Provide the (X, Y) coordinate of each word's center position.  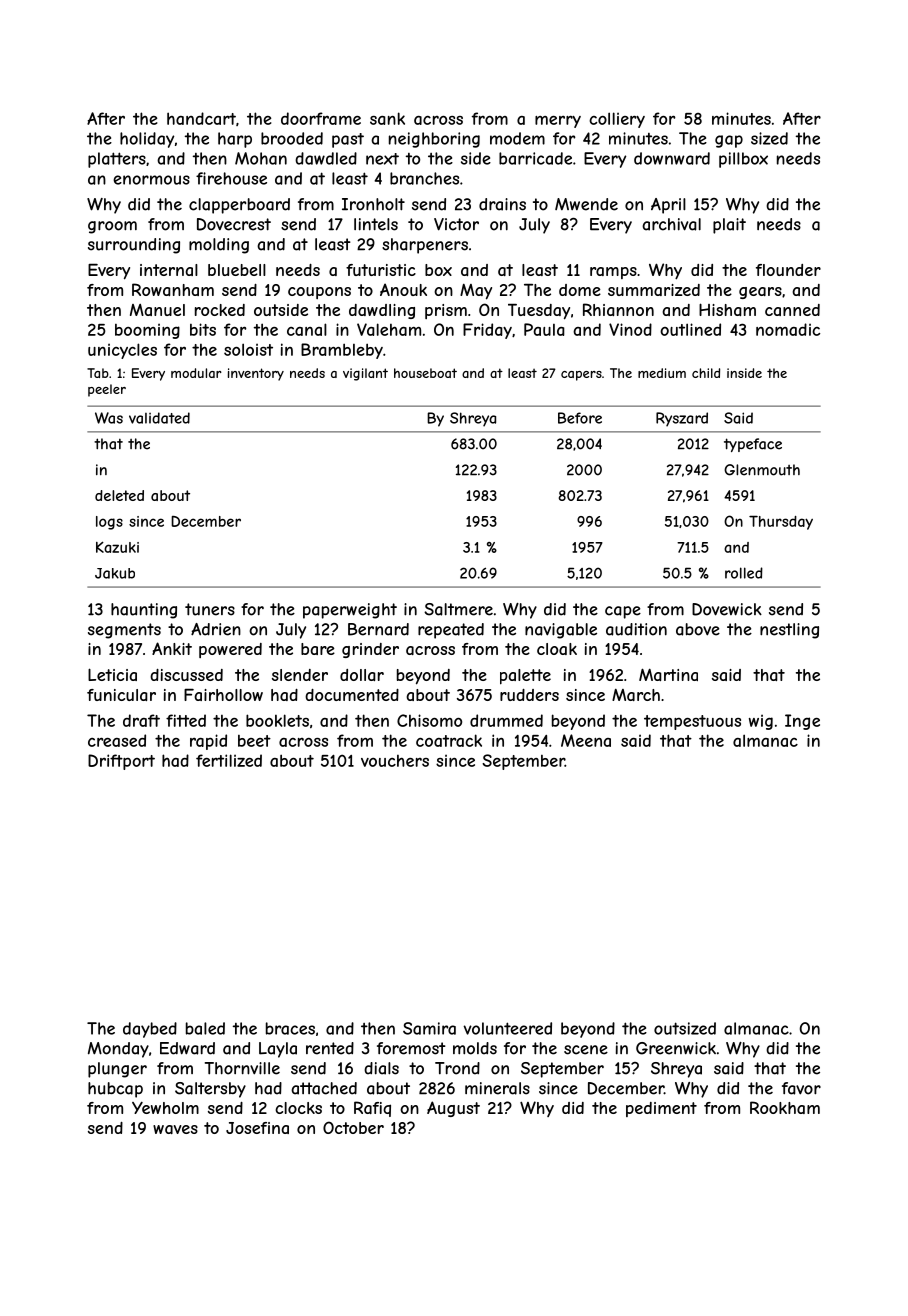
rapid (208, 742)
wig (761, 722)
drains (502, 204)
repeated (451, 631)
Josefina (257, 1128)
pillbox (743, 160)
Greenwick (676, 1048)
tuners (210, 609)
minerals (497, 1088)
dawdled (326, 158)
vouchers (395, 761)
